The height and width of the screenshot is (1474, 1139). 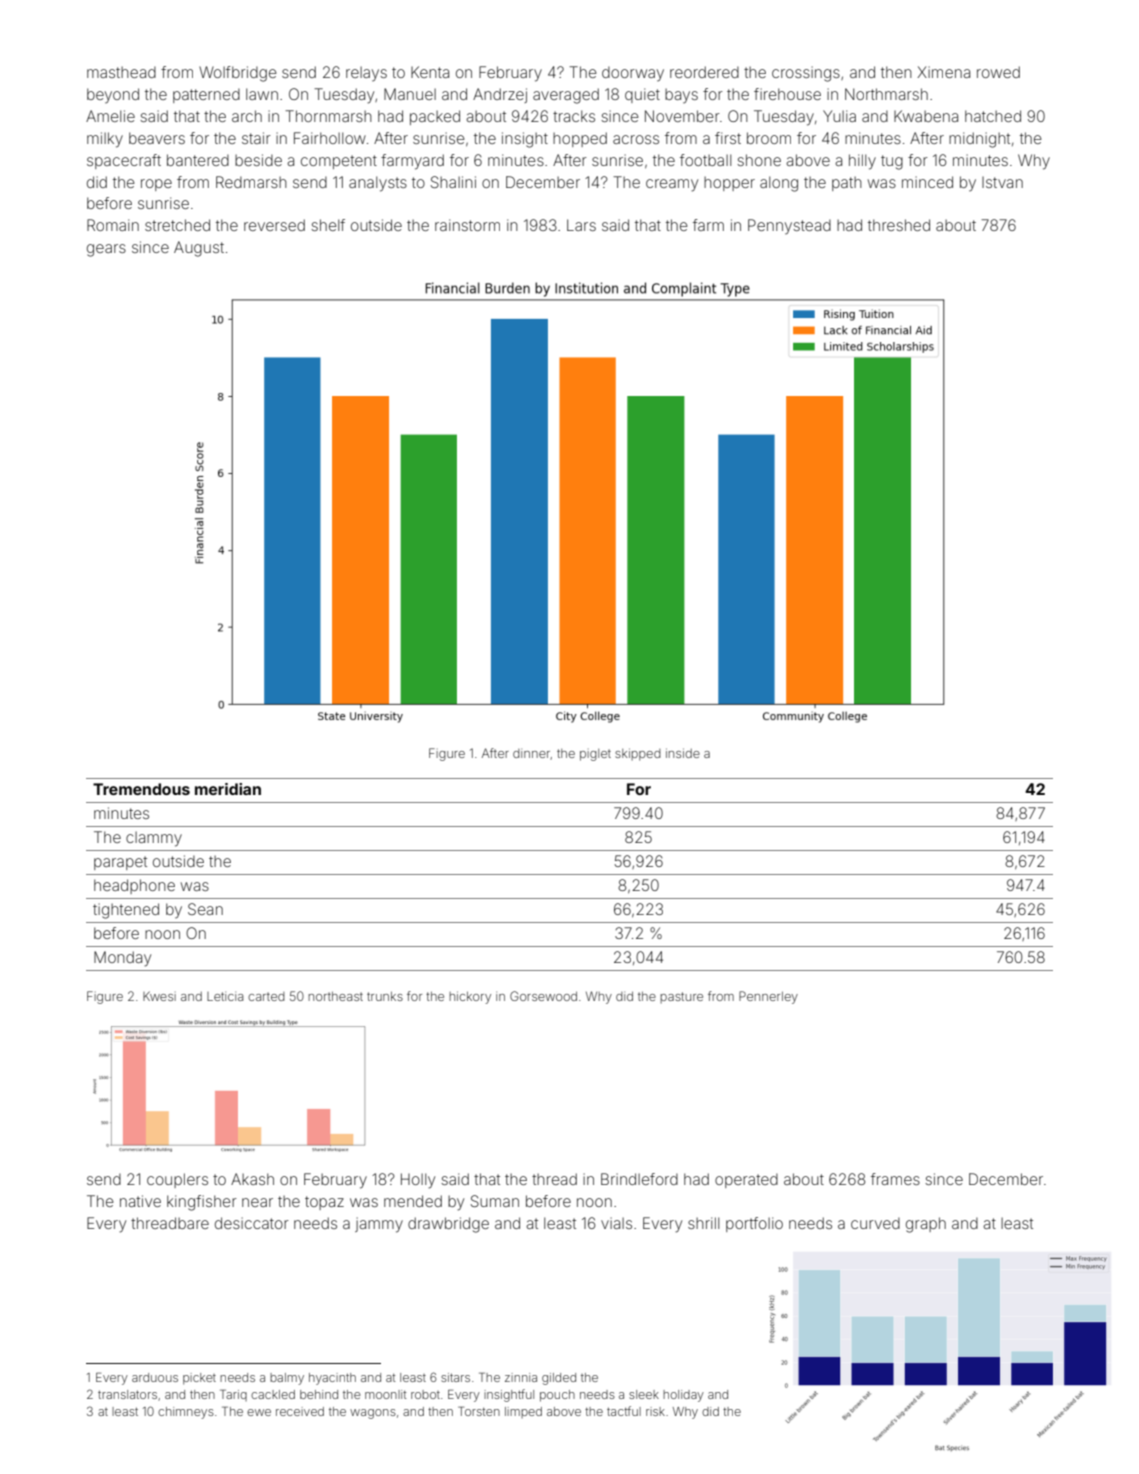 What do you see at coordinates (532, 754) in the screenshot?
I see `dinner` at bounding box center [532, 754].
